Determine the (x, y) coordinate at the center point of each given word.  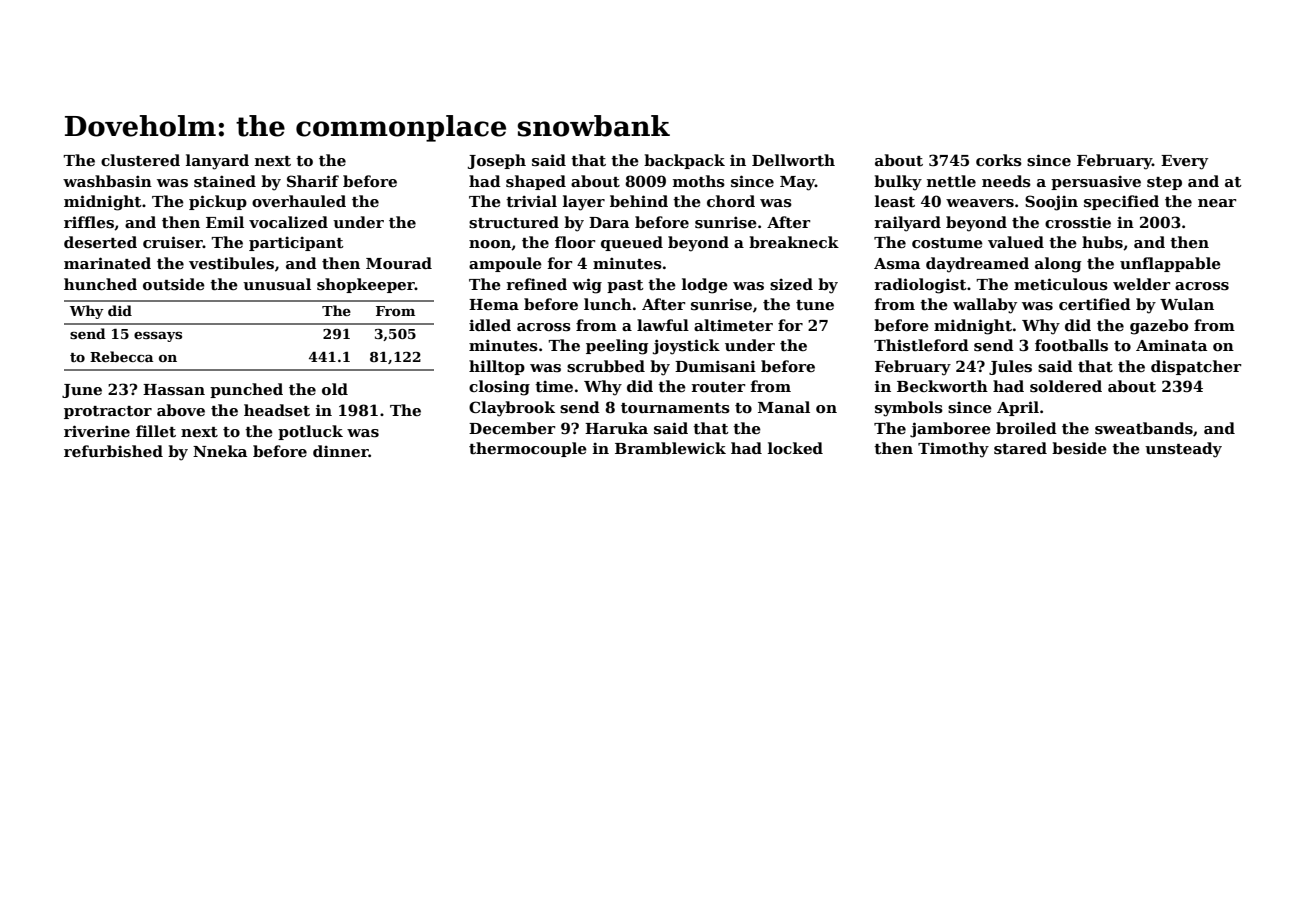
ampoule (505, 264)
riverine (97, 431)
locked (795, 448)
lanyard (217, 162)
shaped (536, 182)
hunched (100, 284)
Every (1184, 162)
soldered (1066, 386)
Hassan (174, 390)
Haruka (616, 428)
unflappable (1170, 264)
